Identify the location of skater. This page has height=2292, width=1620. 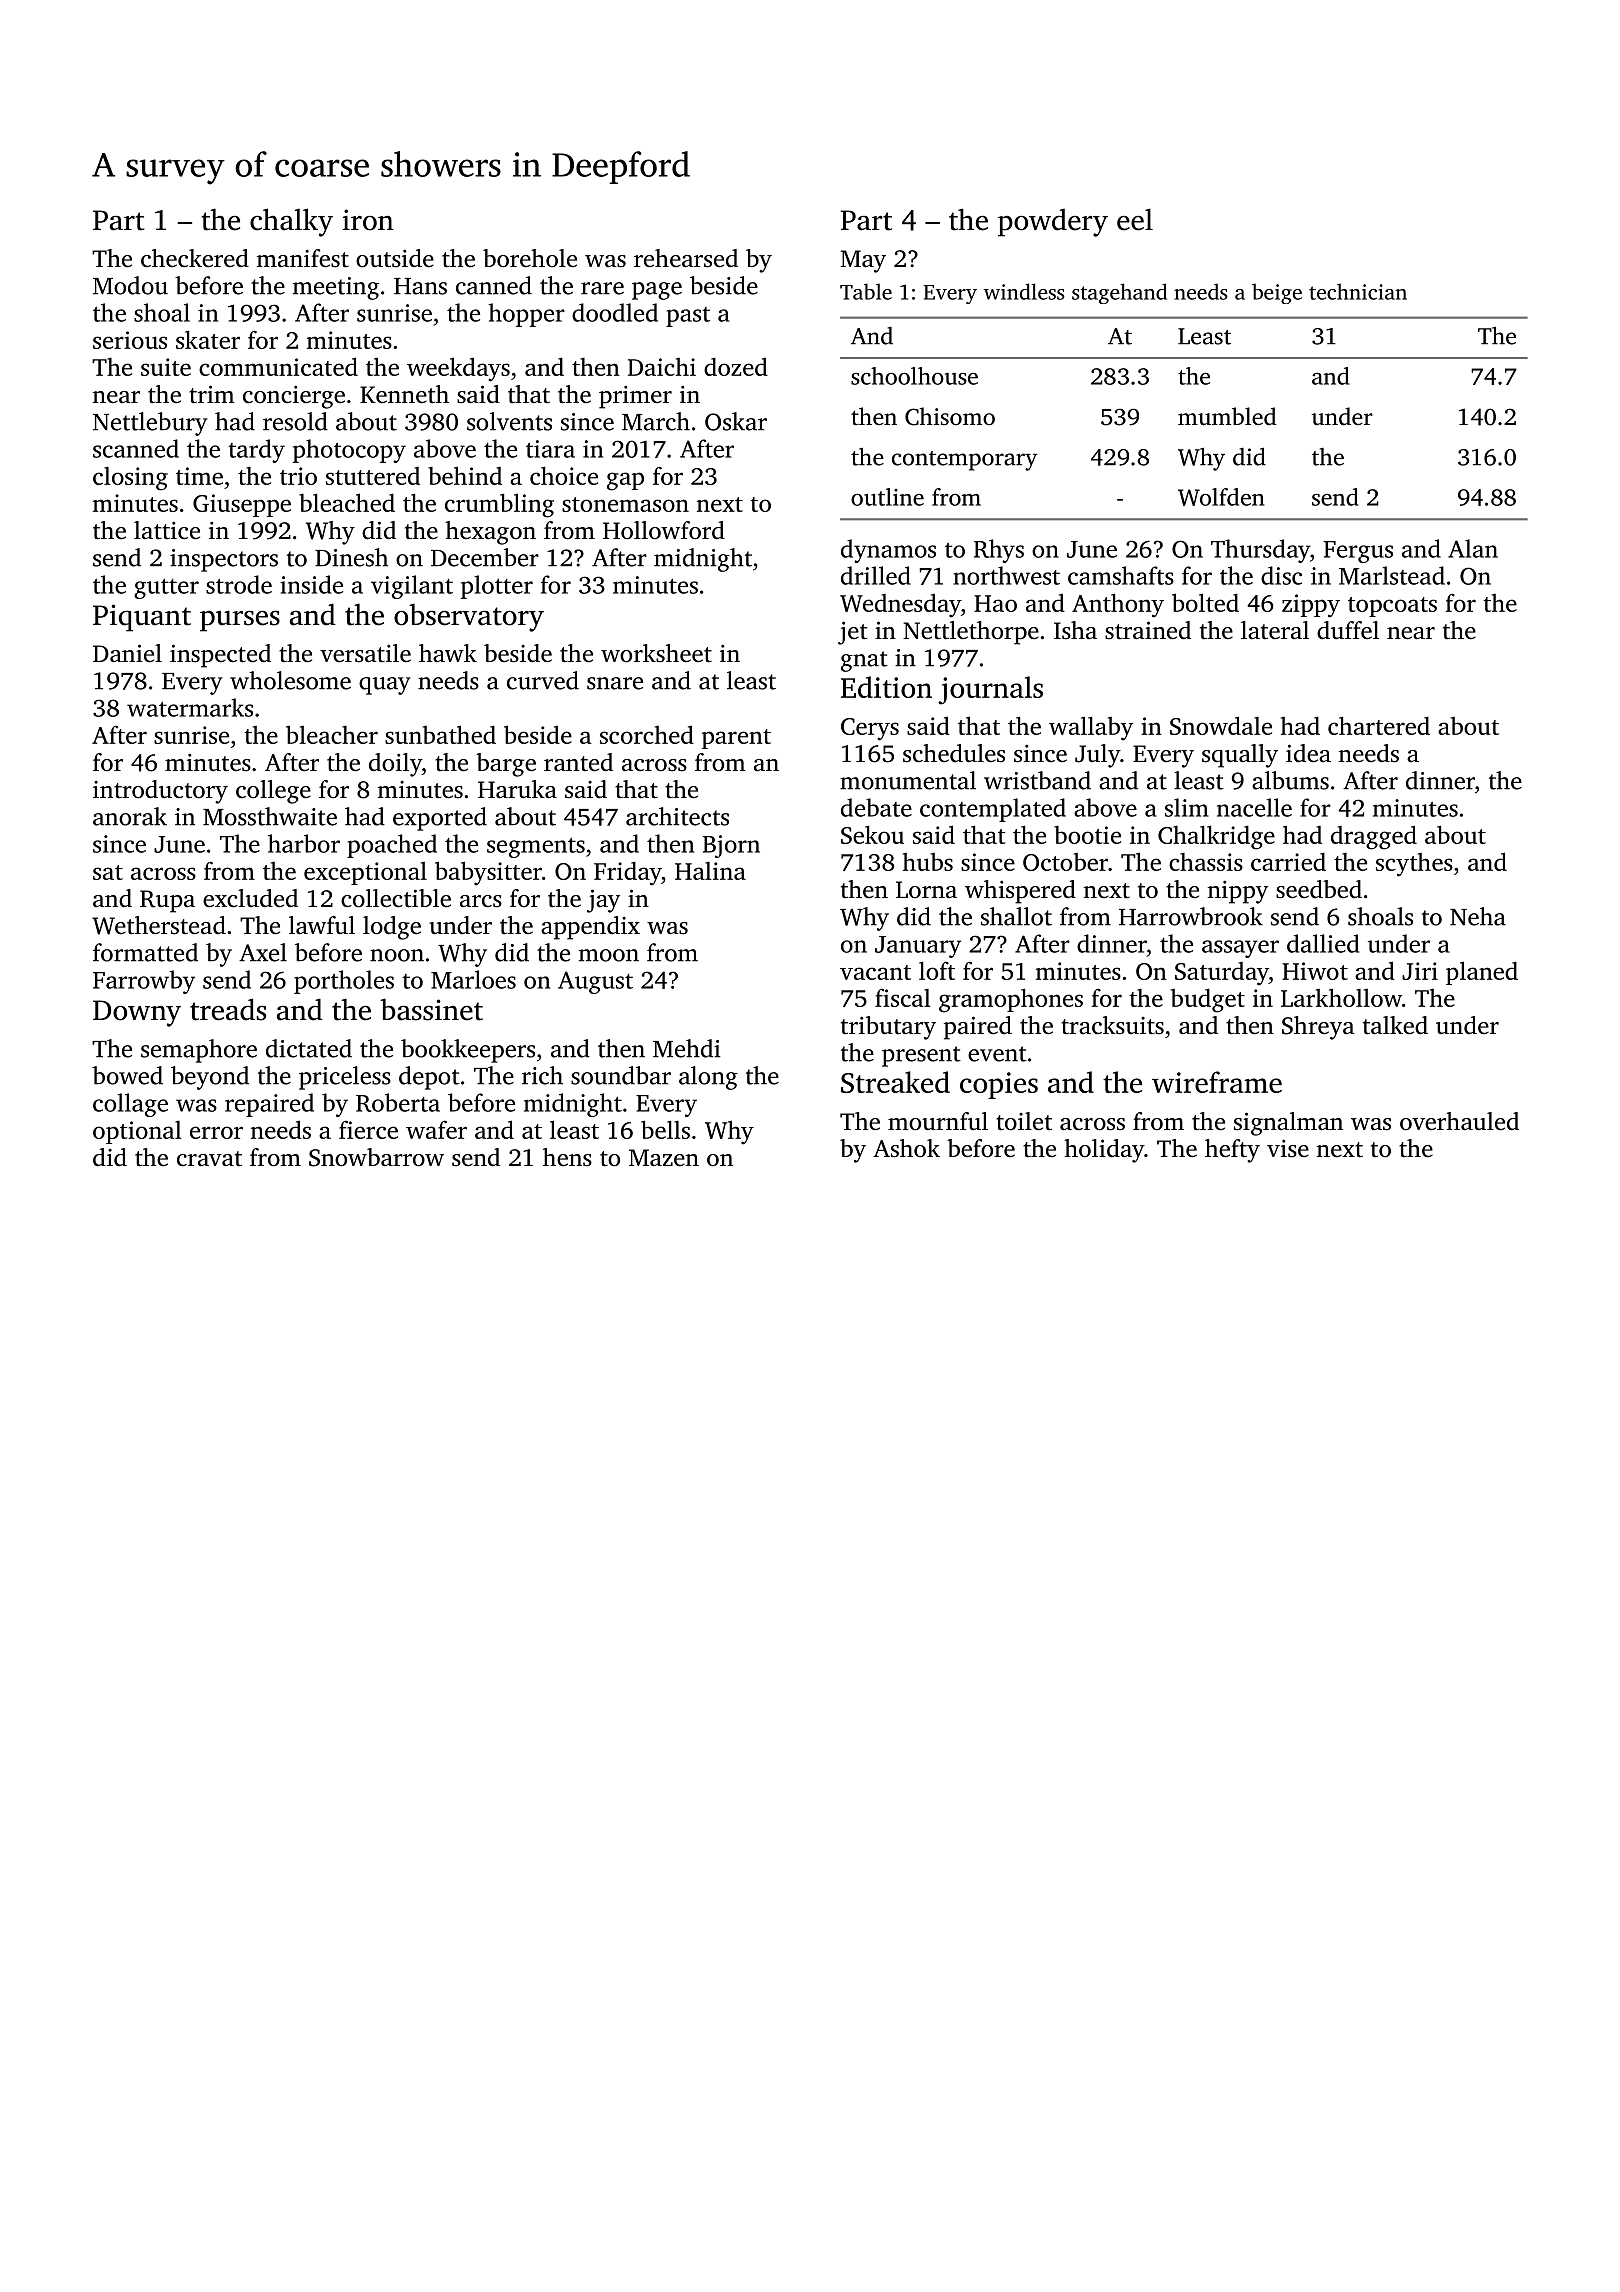
(208, 339).
